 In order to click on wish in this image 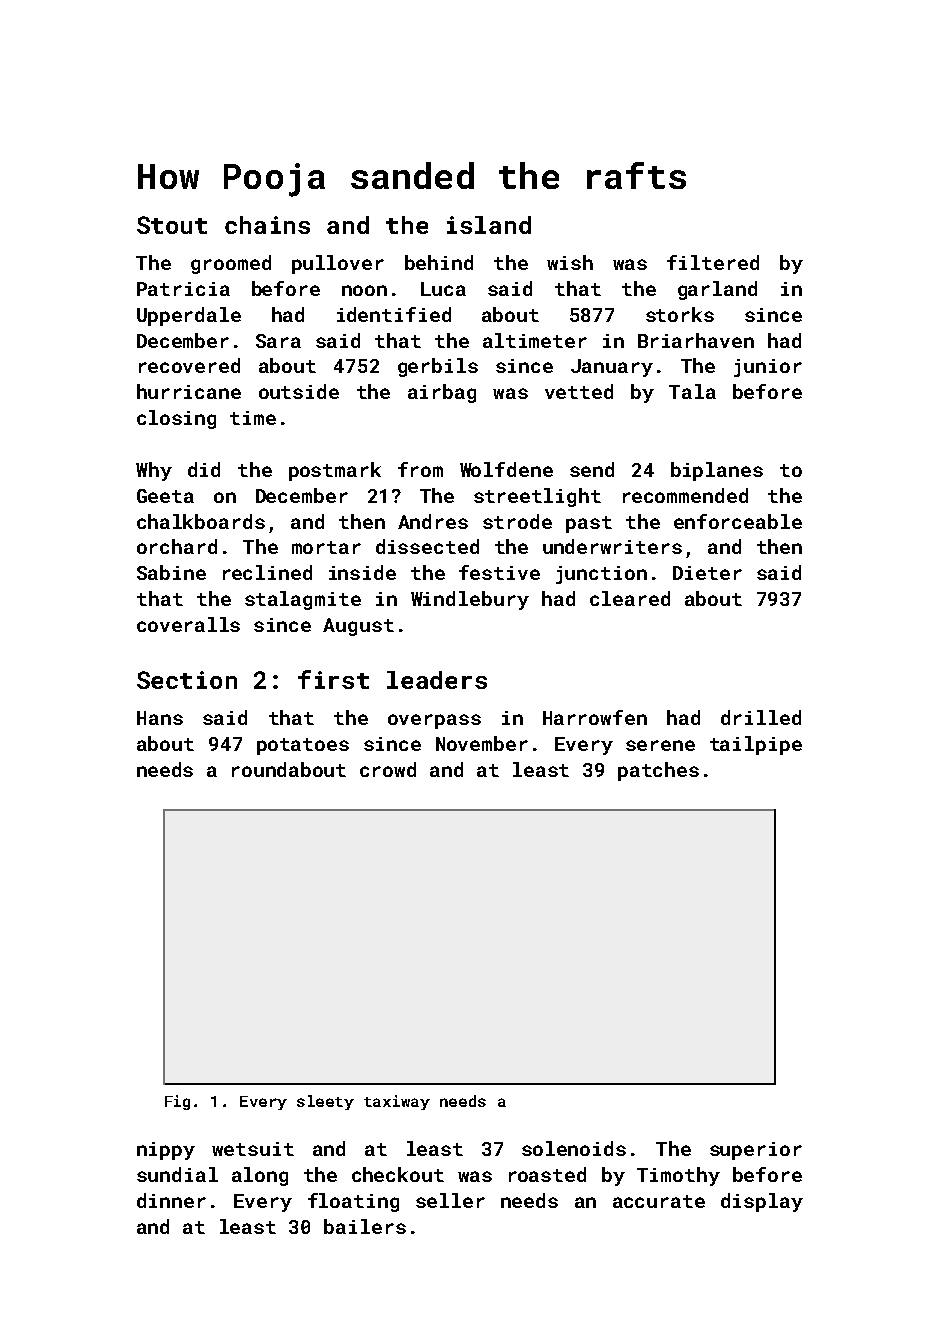, I will do `click(570, 262)`.
